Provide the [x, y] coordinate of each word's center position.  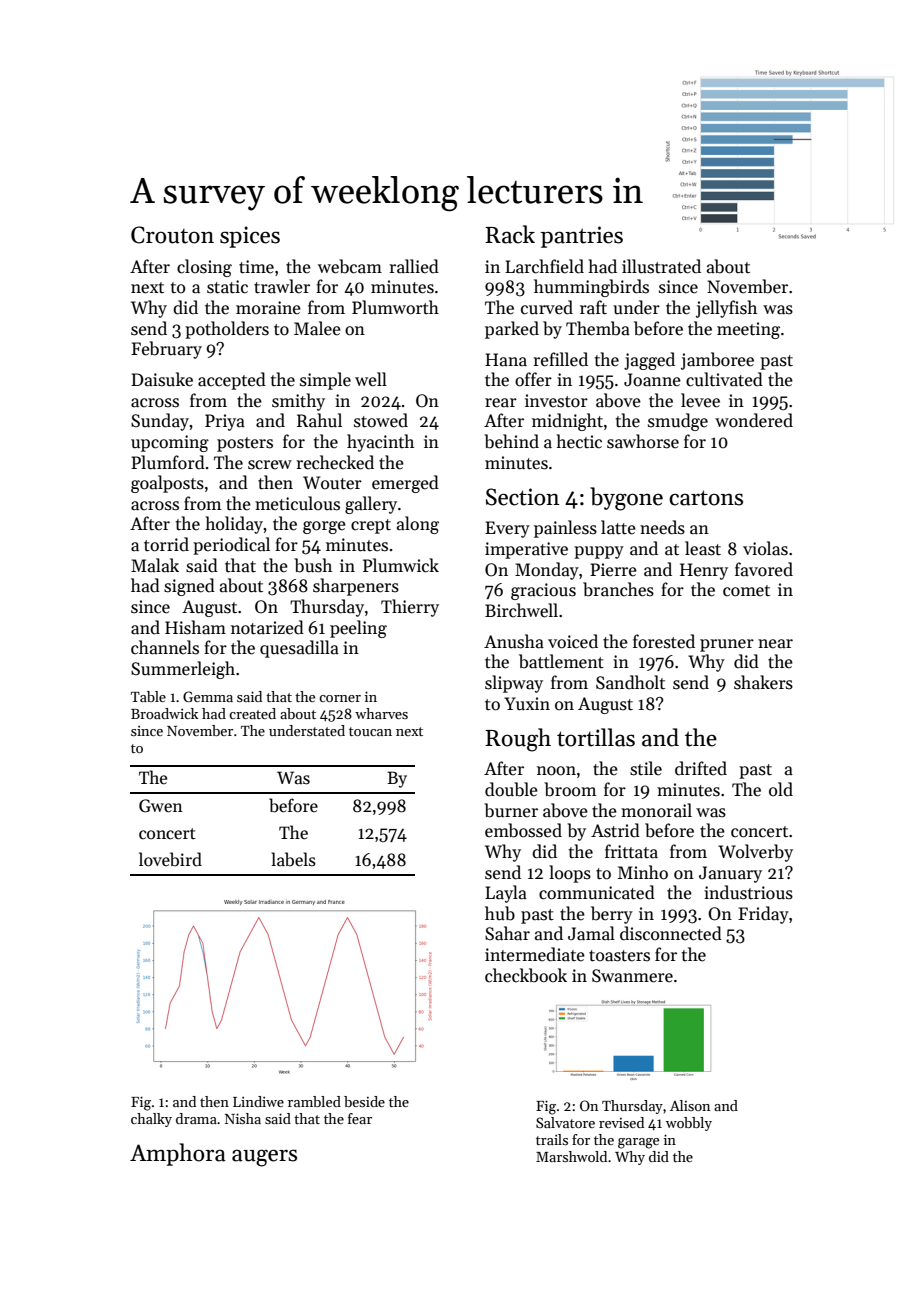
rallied [414, 266]
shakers [763, 682]
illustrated [661, 266]
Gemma [208, 696]
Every [507, 529]
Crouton [172, 235]
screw [270, 465]
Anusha [514, 641]
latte [618, 527]
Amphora [178, 1154]
